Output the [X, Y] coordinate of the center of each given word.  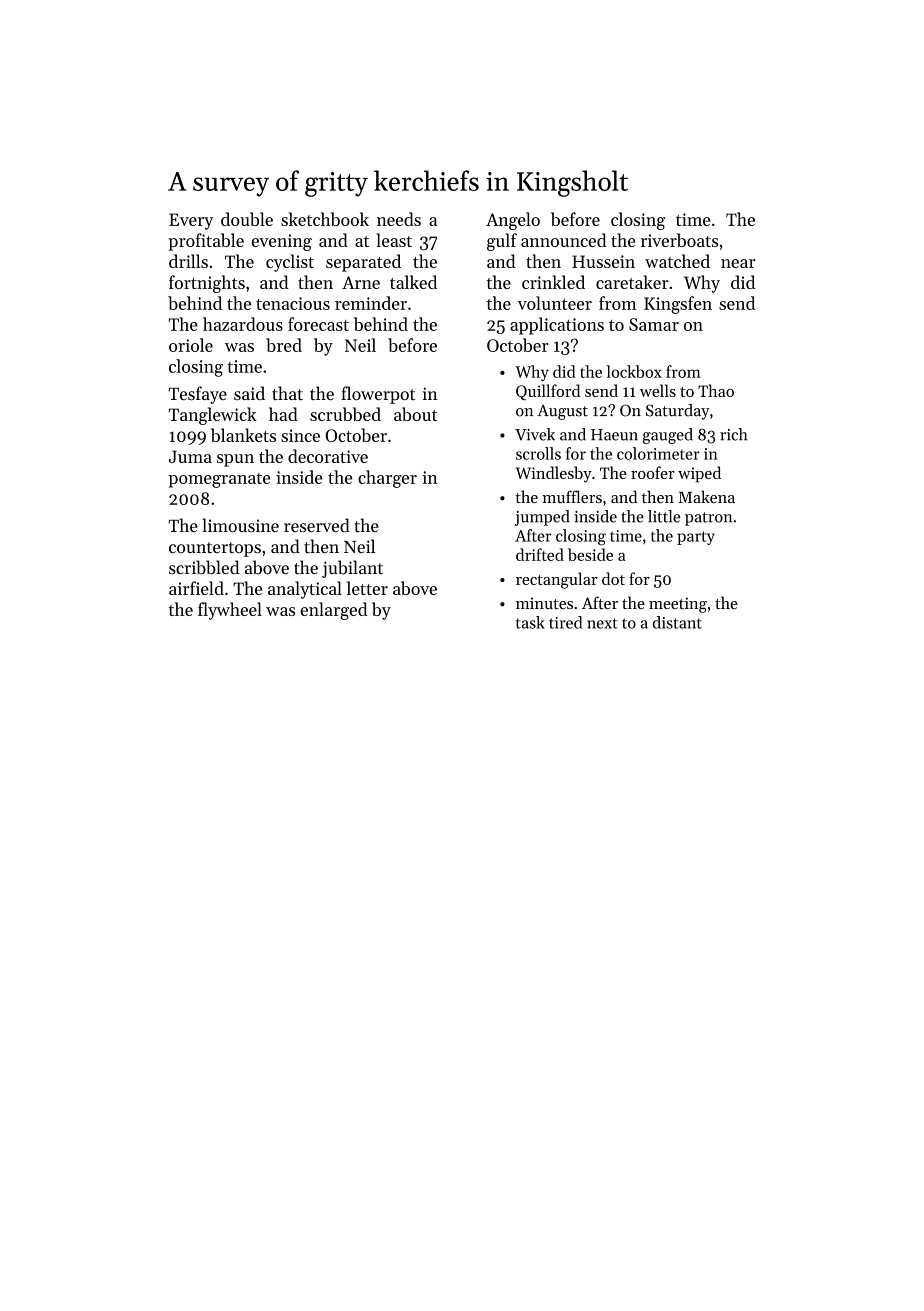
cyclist [290, 263]
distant [677, 622]
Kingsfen [678, 305]
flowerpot [378, 395]
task [530, 622]
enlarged [334, 611]
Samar [654, 324]
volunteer [555, 303]
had [283, 414]
